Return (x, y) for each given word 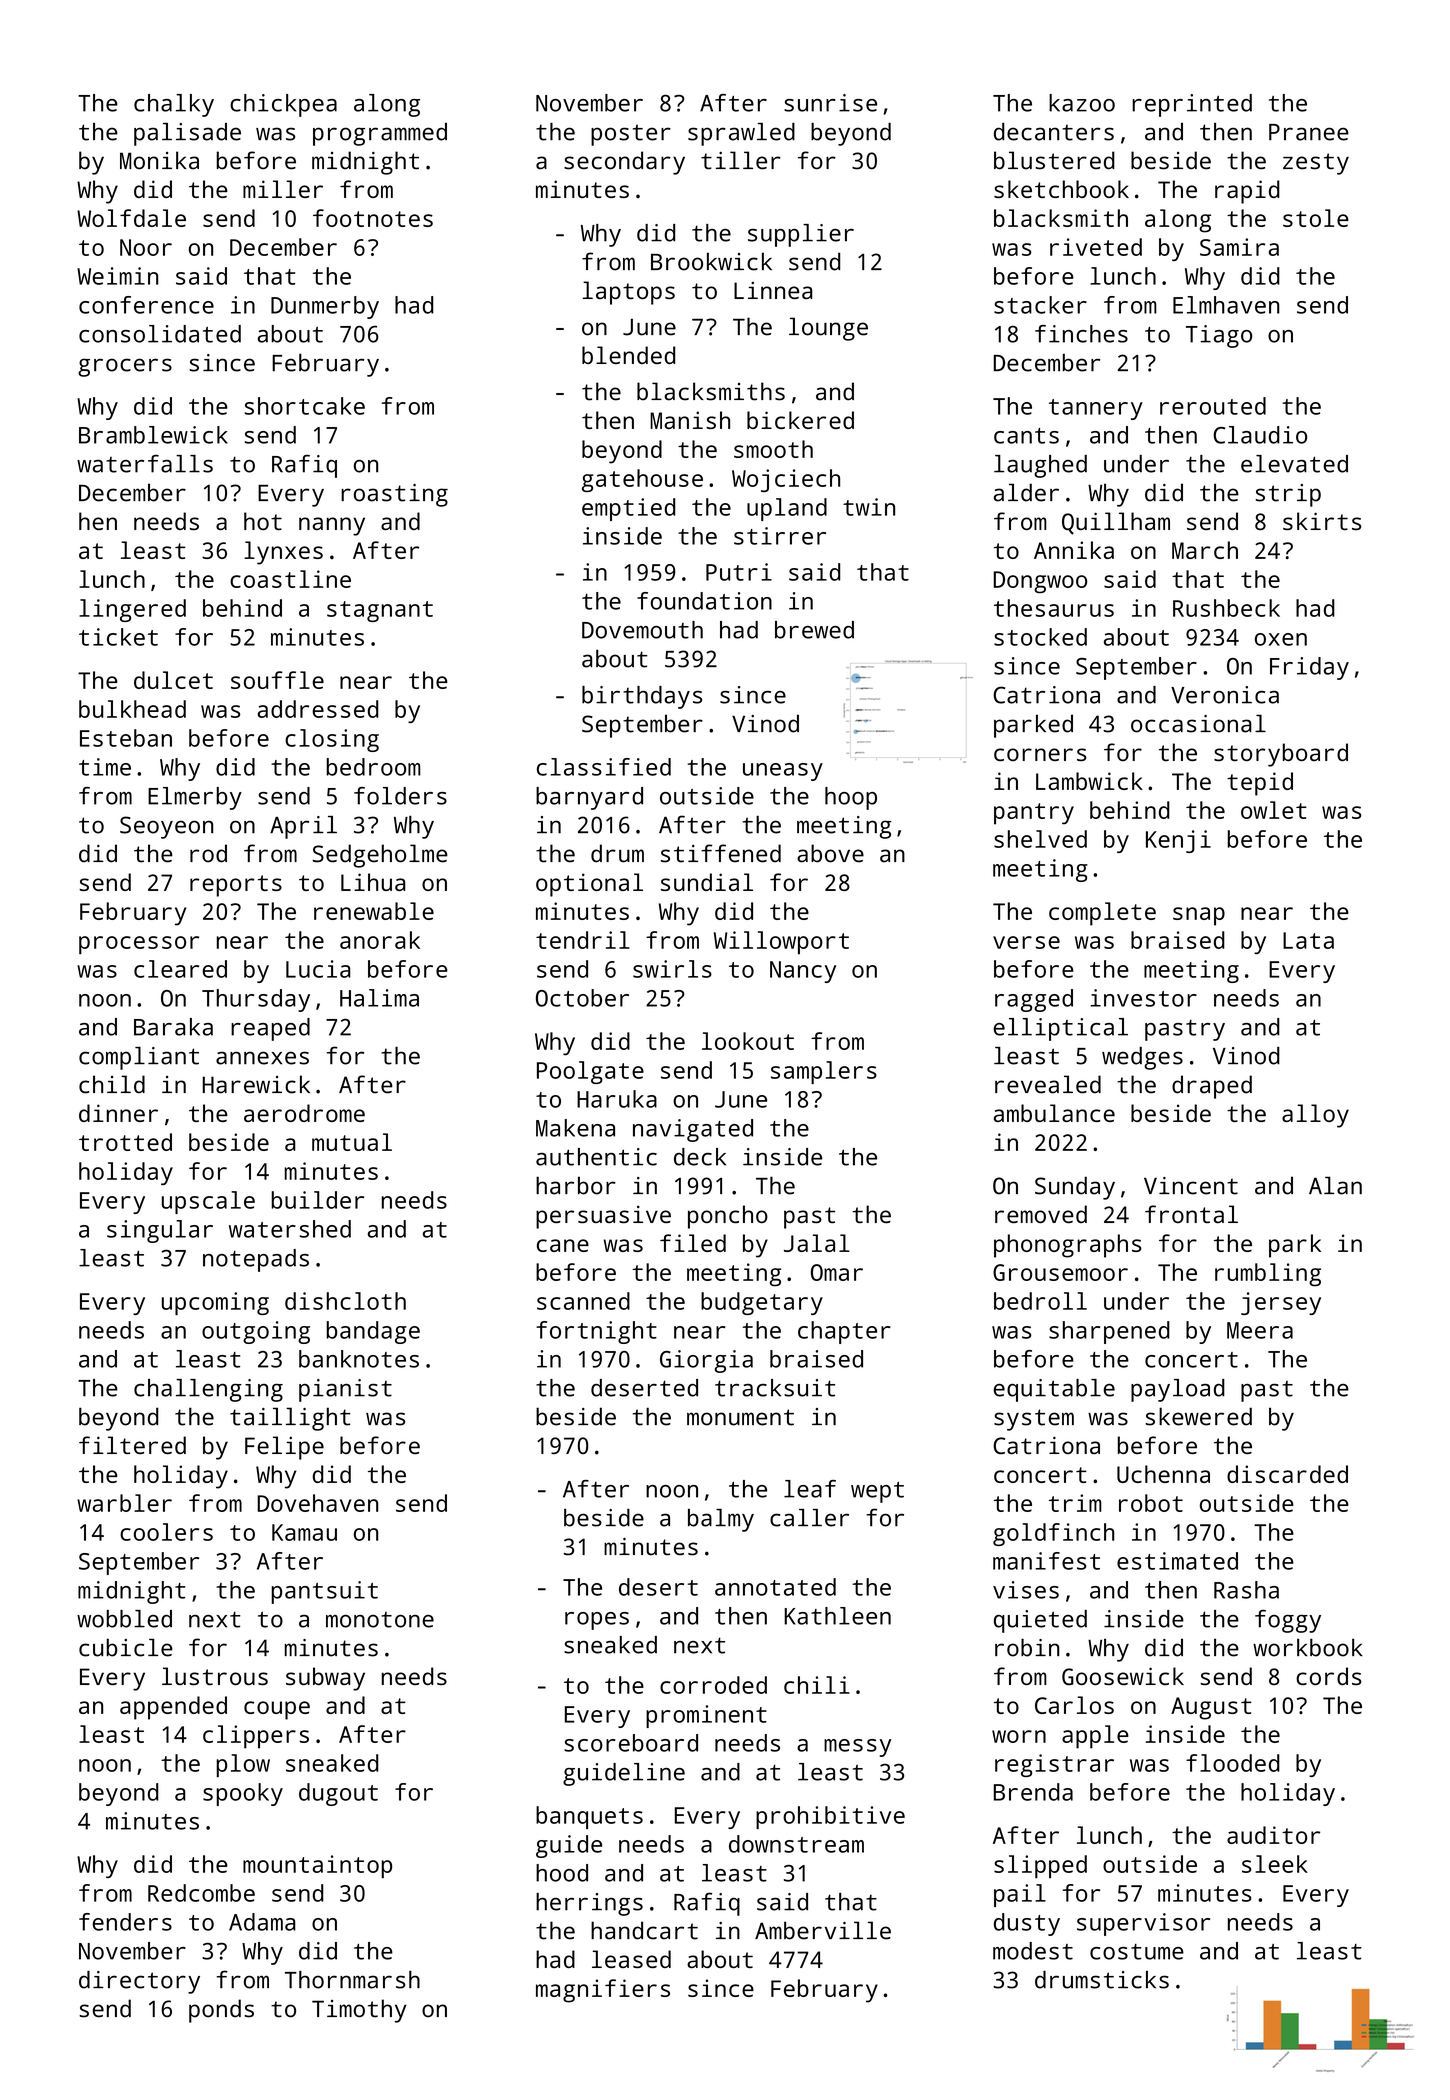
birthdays (642, 697)
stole (1316, 218)
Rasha (1246, 1590)
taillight (290, 1419)
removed (1041, 1214)
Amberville (823, 1930)
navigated (693, 1130)
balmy (721, 1520)
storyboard (1281, 755)
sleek (1275, 1864)
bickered (800, 420)
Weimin (117, 276)
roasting (394, 495)
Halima (379, 998)
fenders (125, 1922)
